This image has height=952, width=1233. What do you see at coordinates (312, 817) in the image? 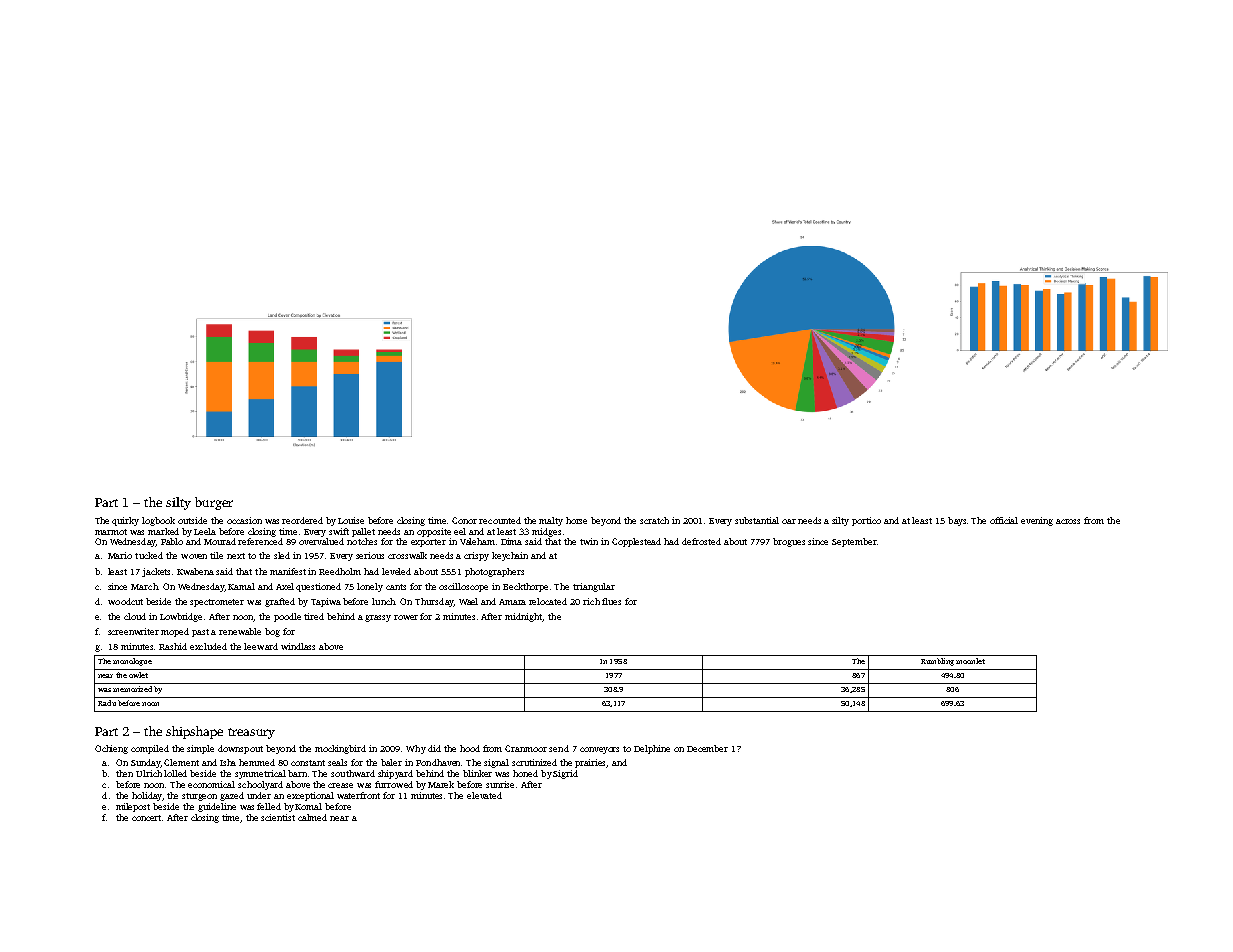
I see `calmed` at bounding box center [312, 817].
